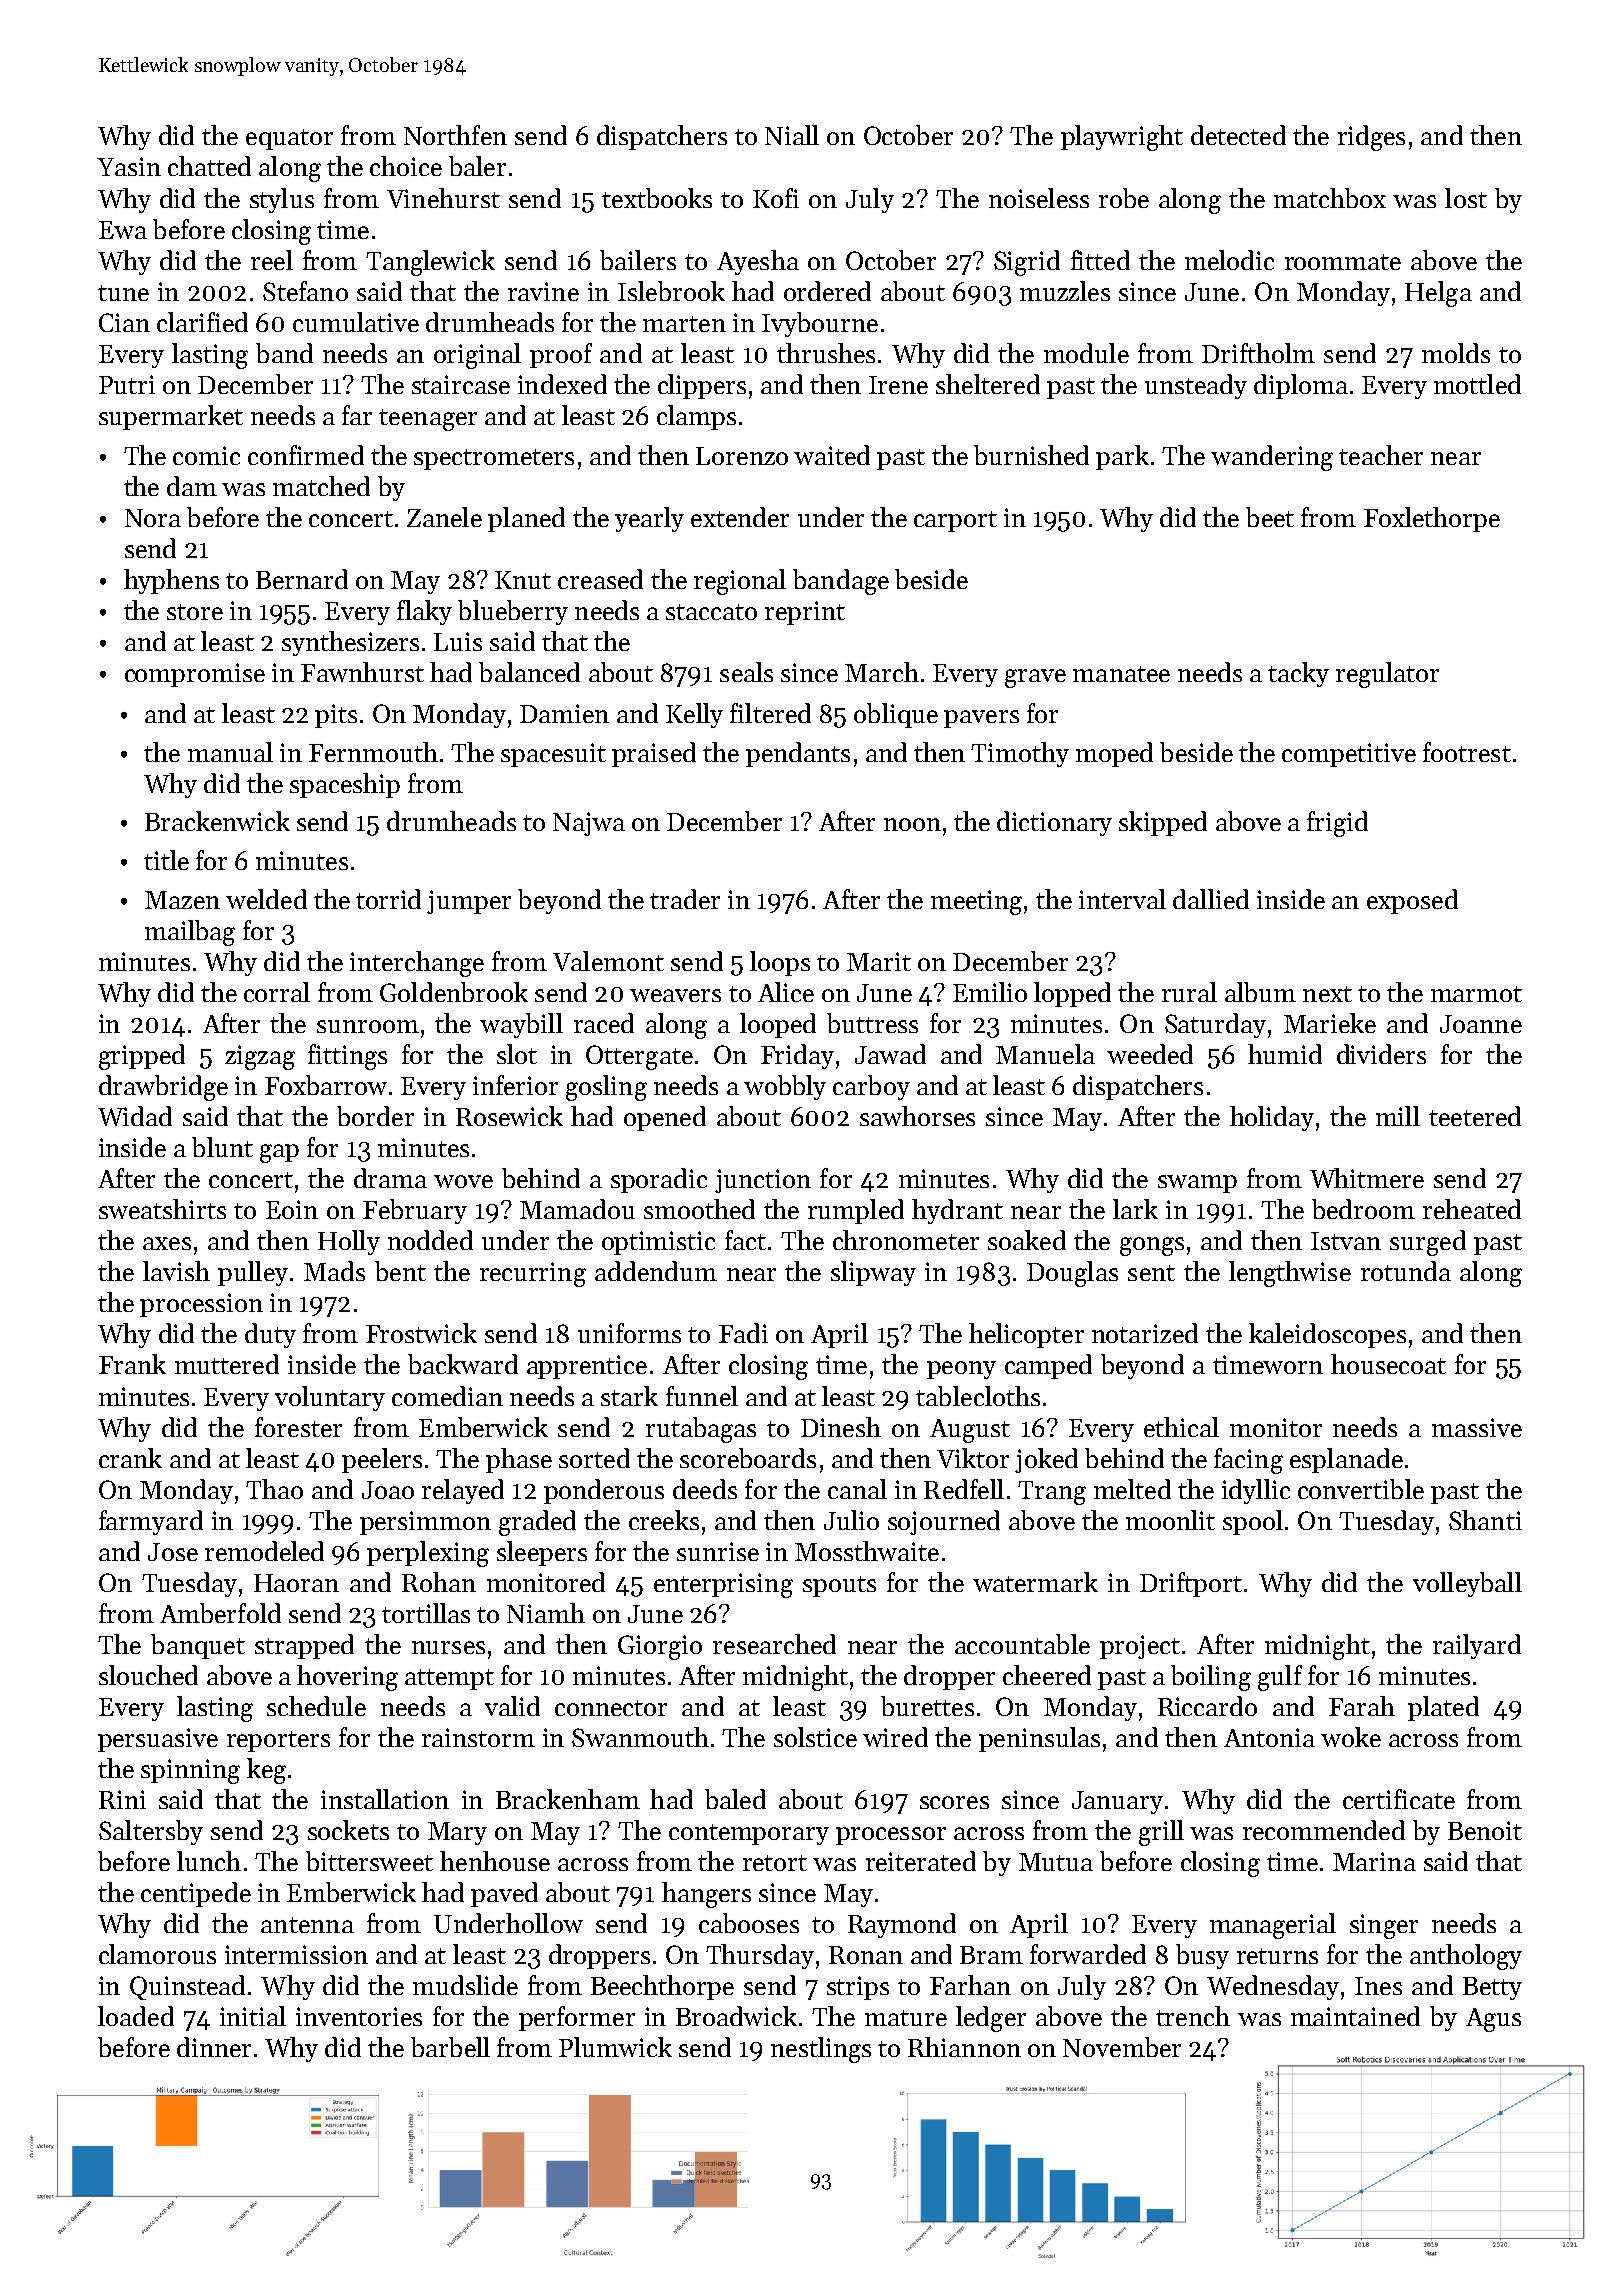 The image size is (1620, 2292). What do you see at coordinates (1467, 1584) in the screenshot?
I see `volleyball` at bounding box center [1467, 1584].
